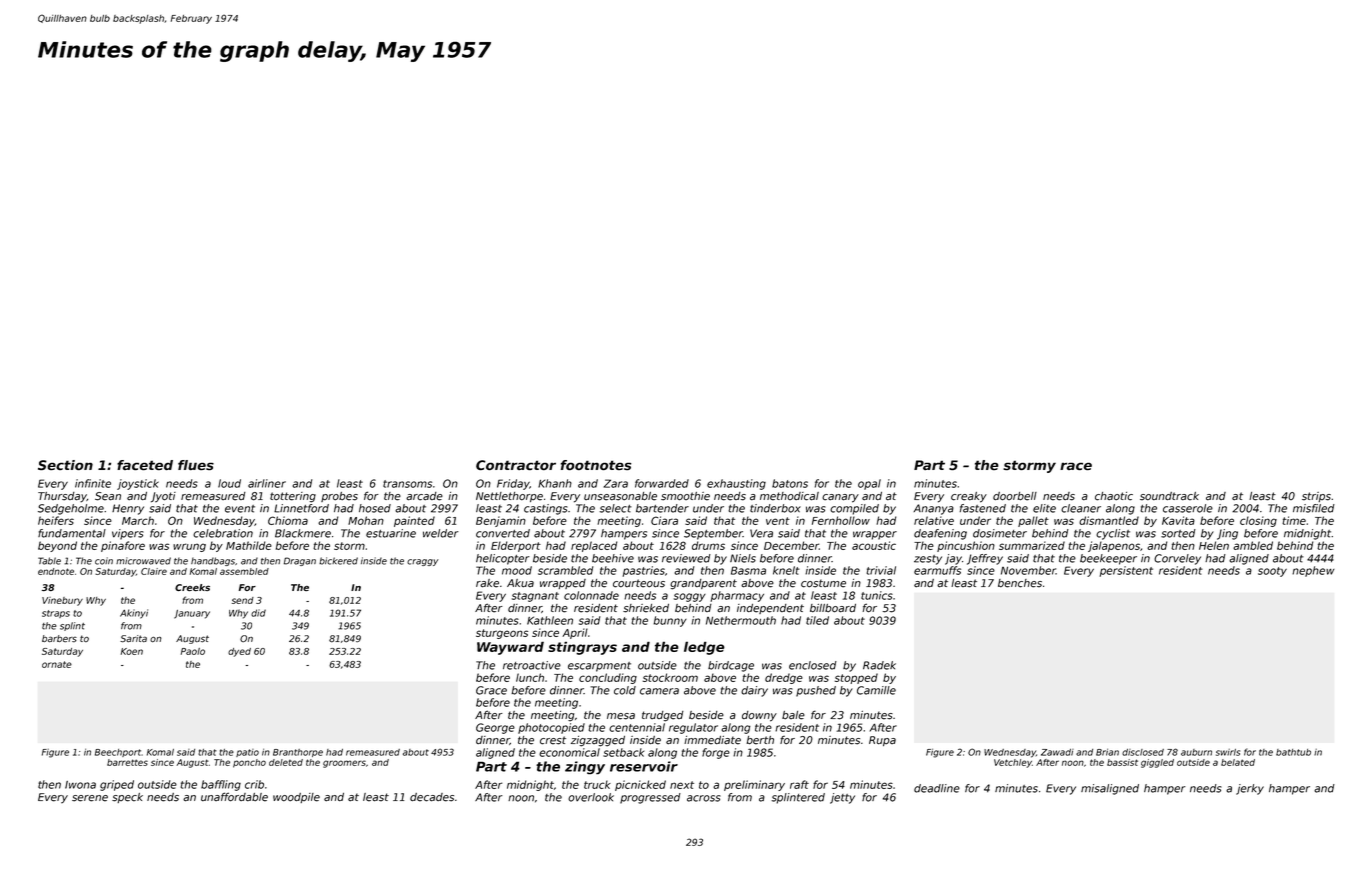  I want to click on serene, so click(90, 798).
